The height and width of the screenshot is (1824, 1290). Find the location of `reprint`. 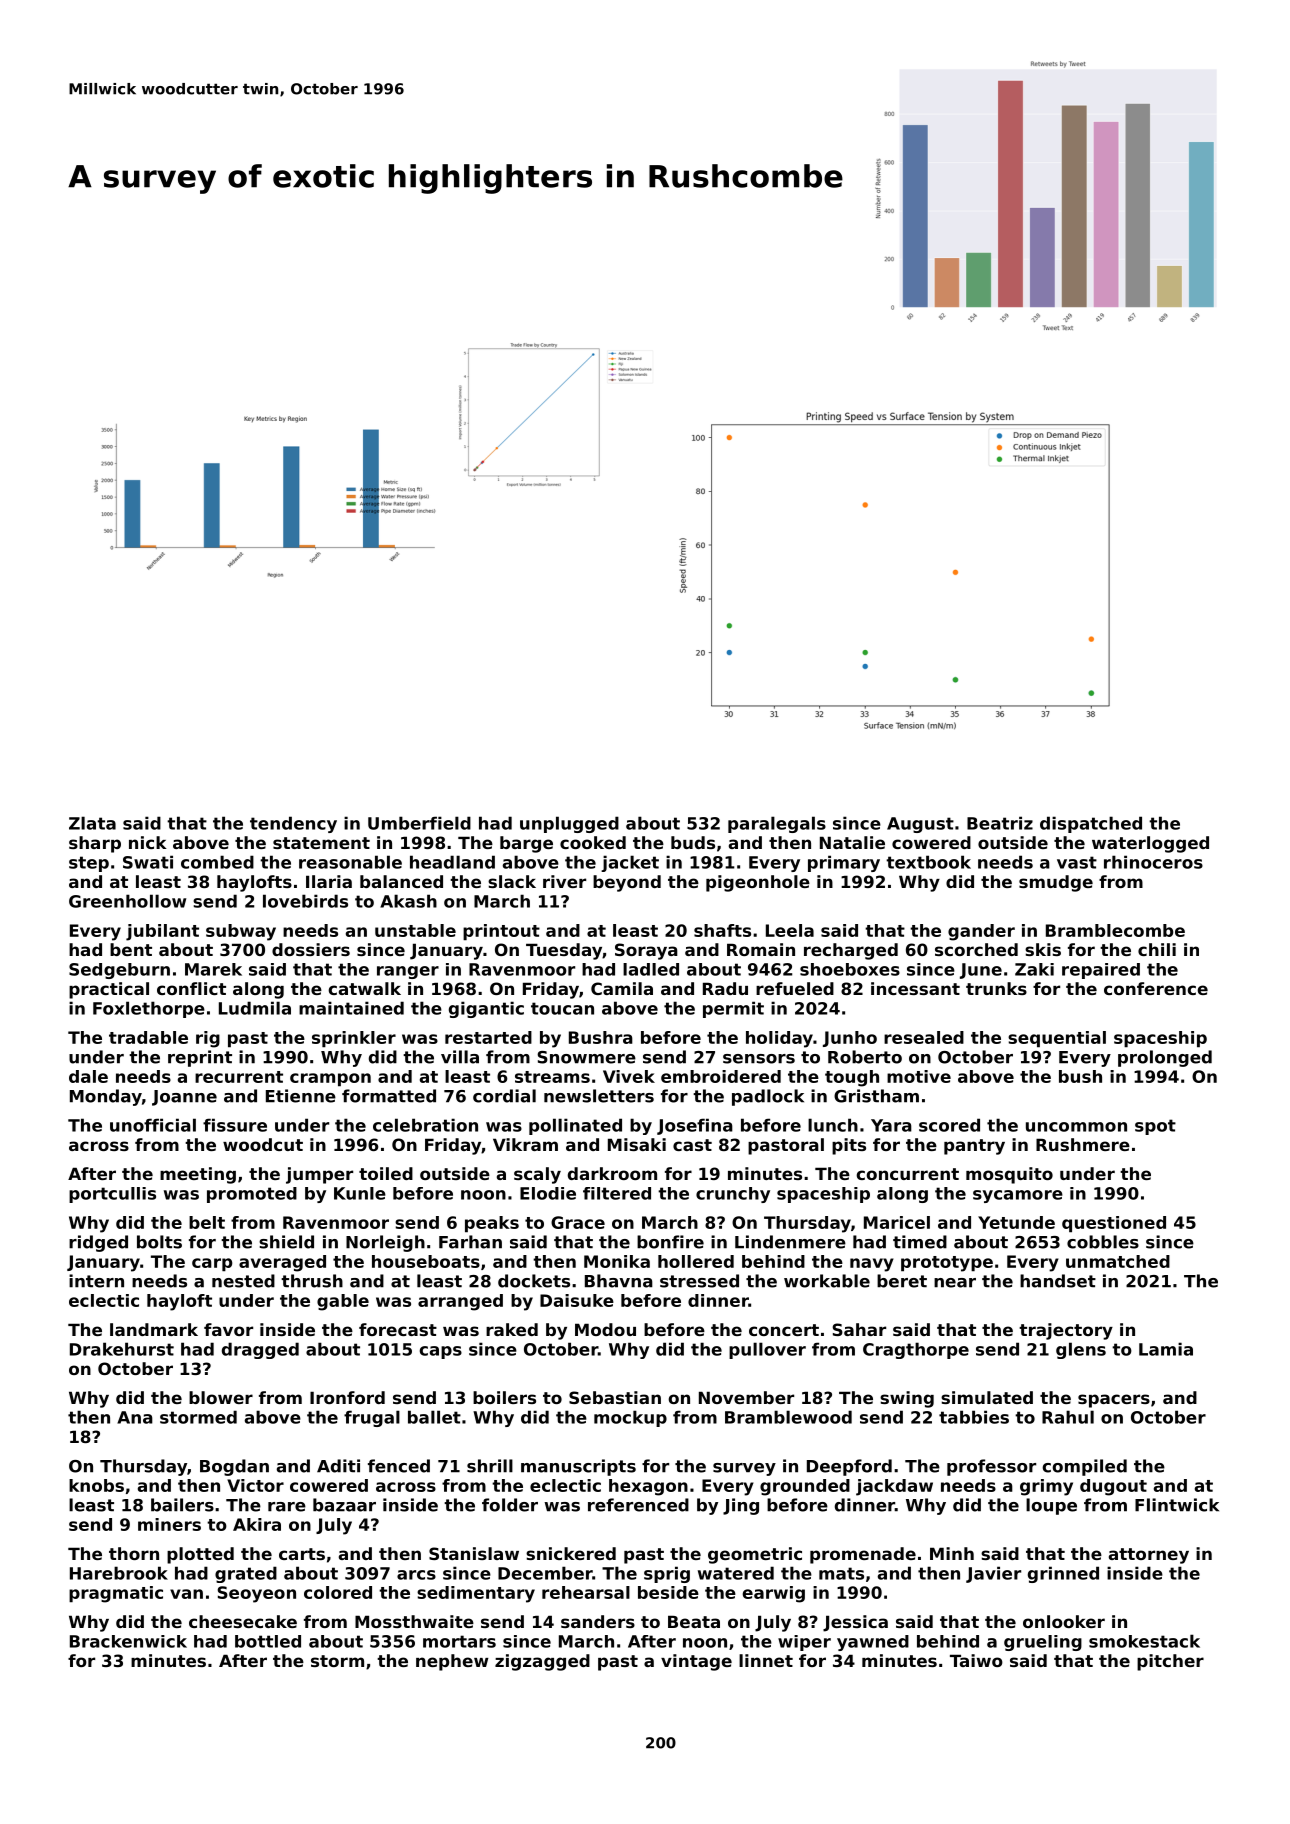

reprint is located at coordinates (200, 1058).
